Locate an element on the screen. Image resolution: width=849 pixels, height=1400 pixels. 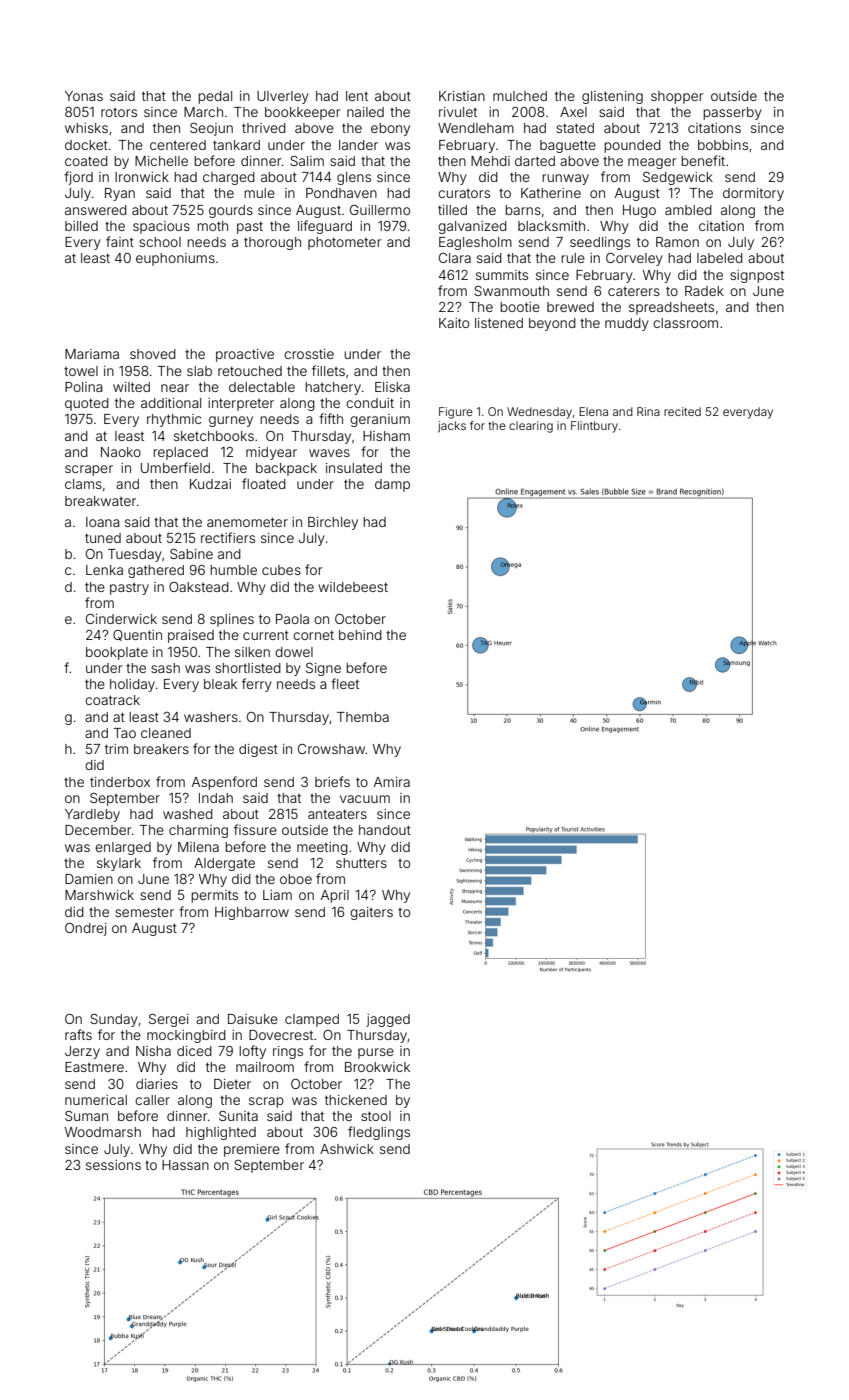
fledglings is located at coordinates (379, 1133).
